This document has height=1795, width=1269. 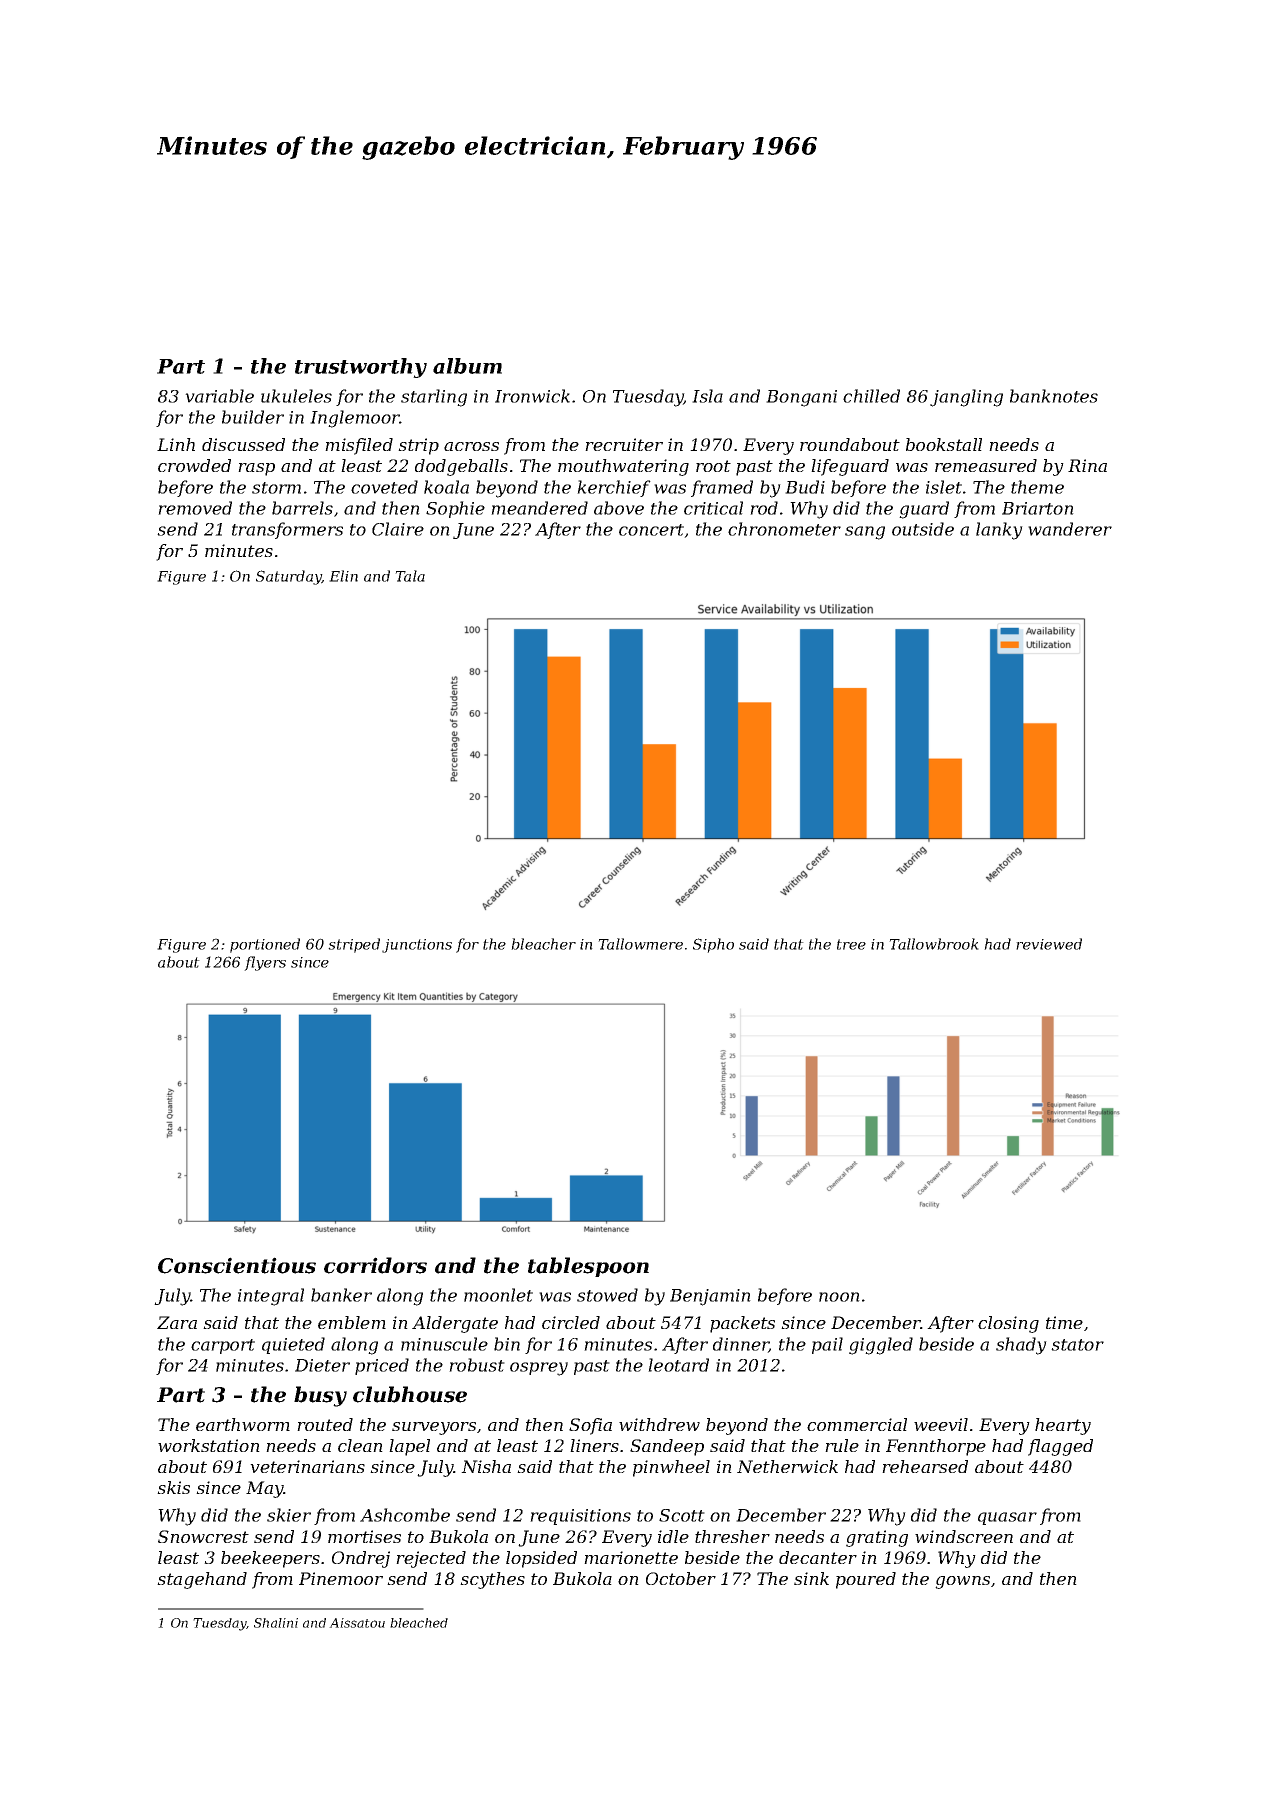 I want to click on tablespoon, so click(x=588, y=1267).
